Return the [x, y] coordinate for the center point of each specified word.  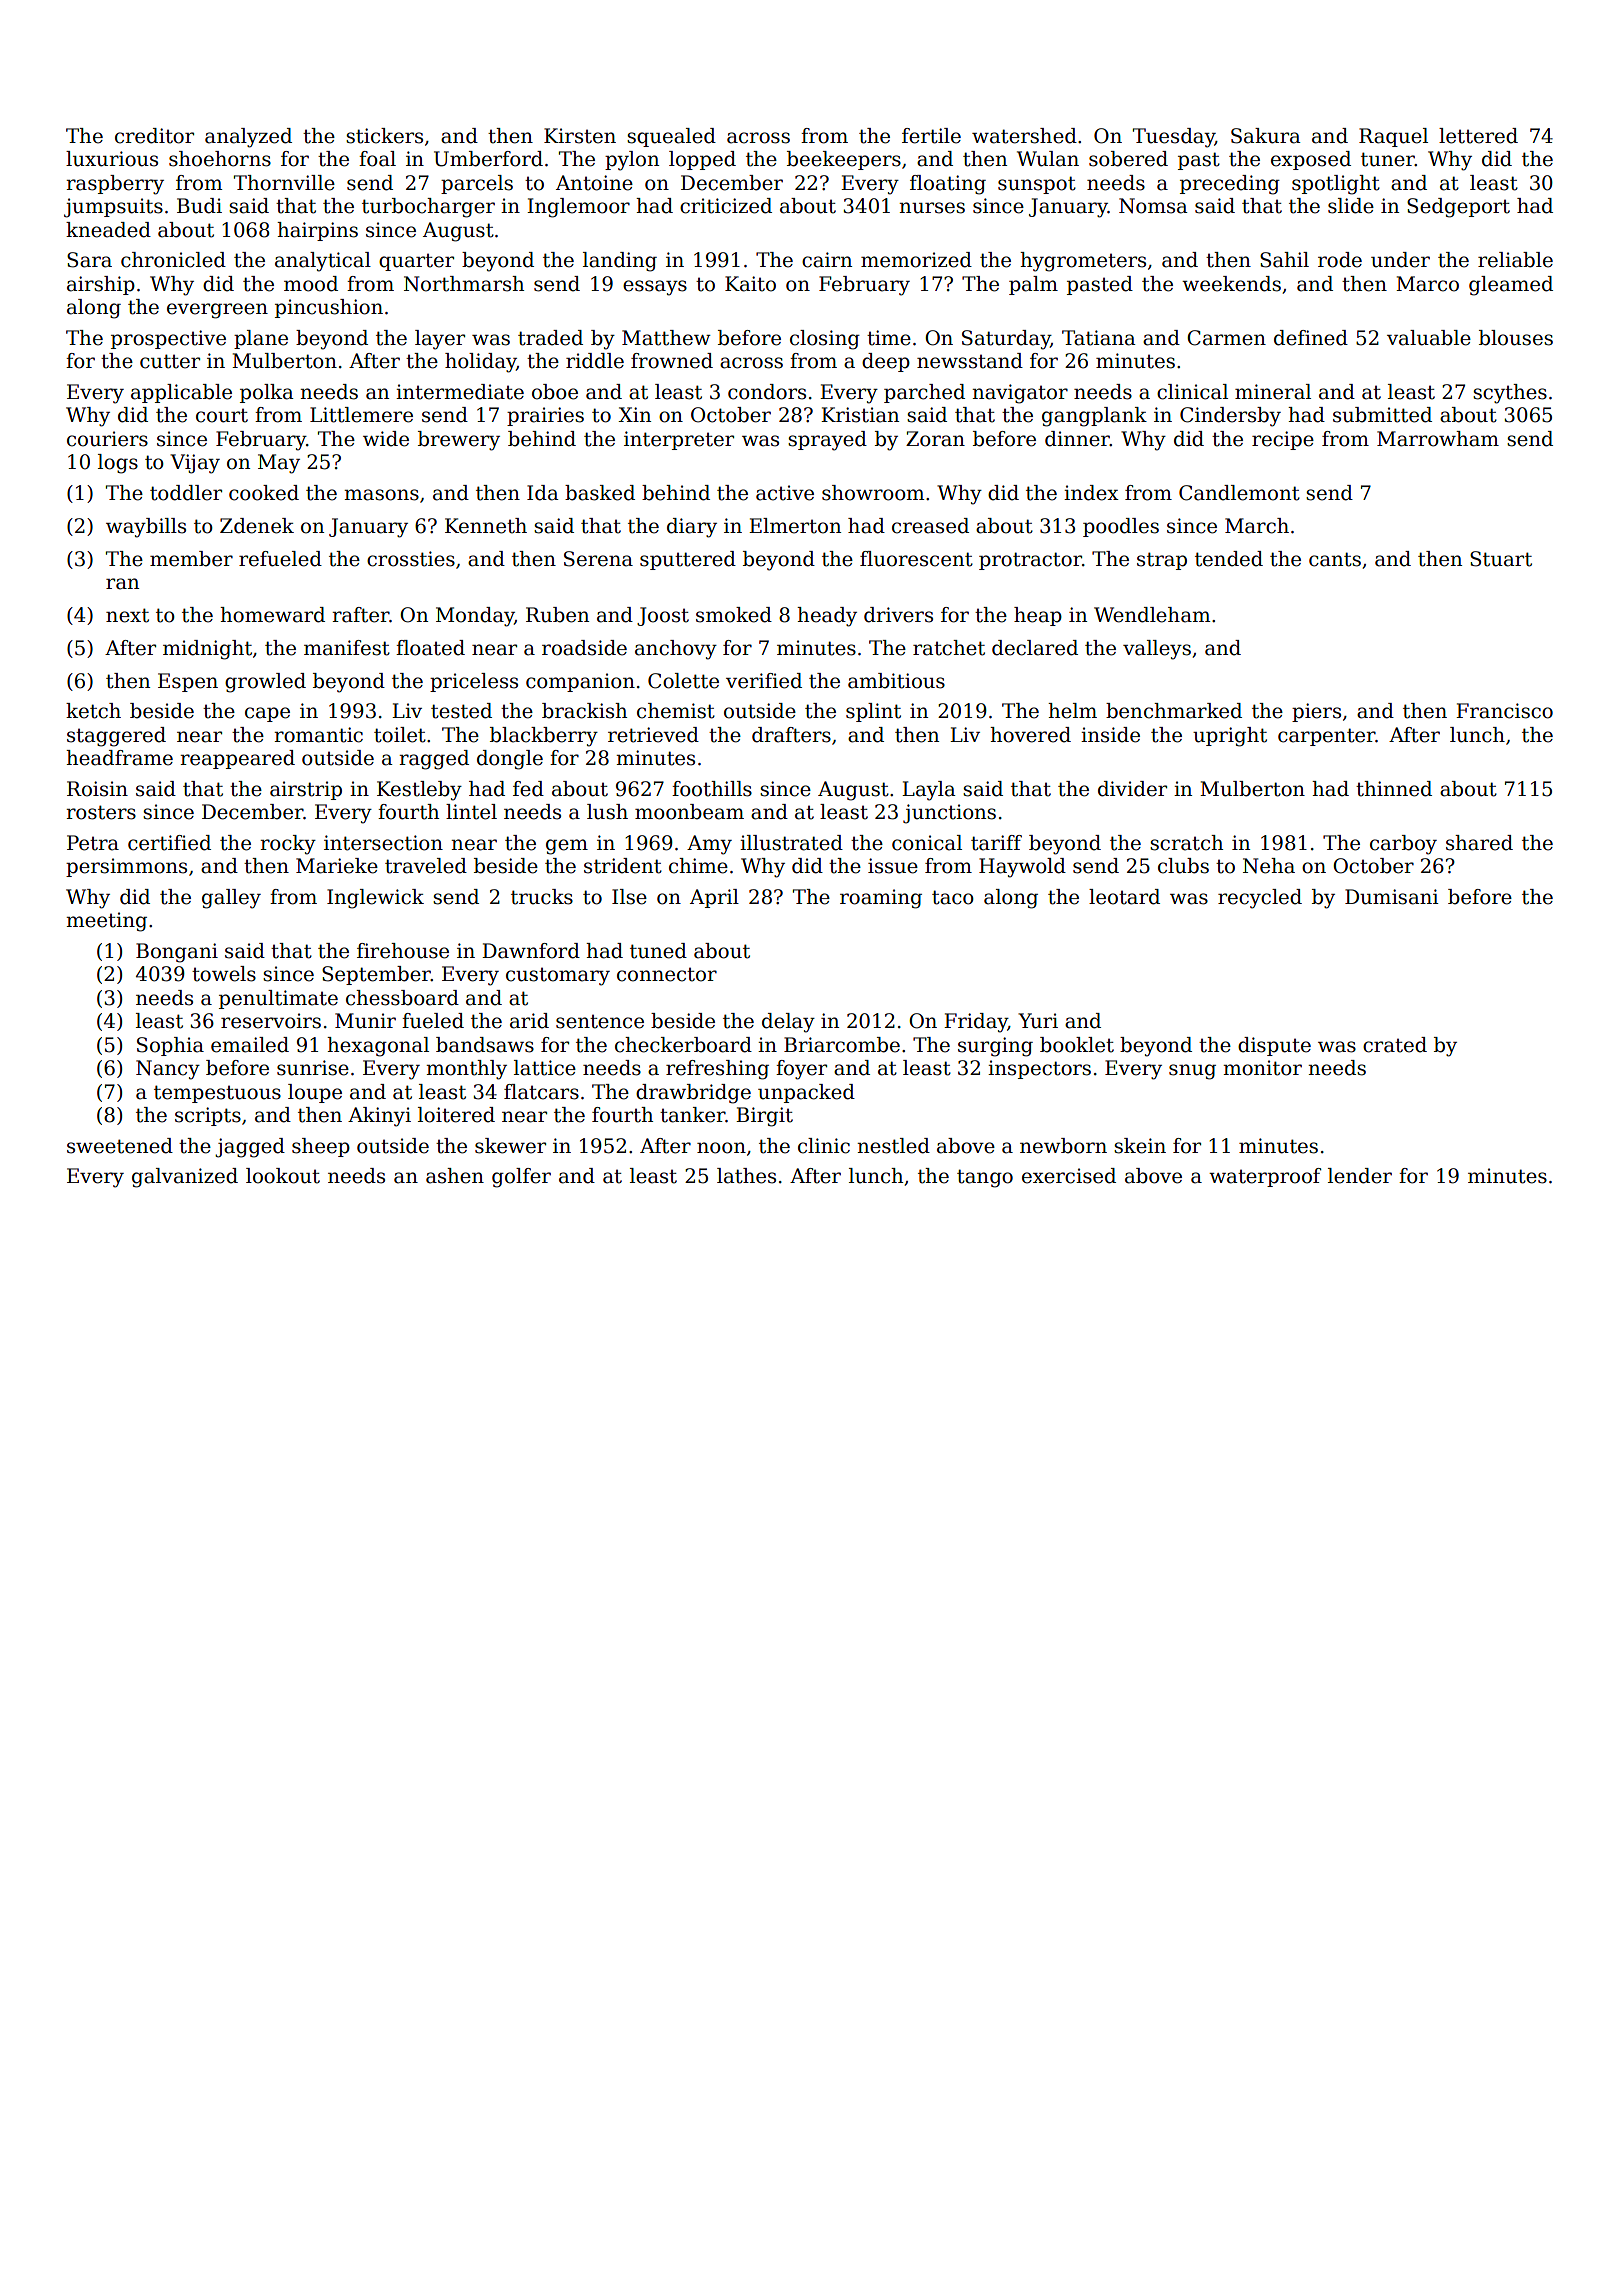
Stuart [1501, 559]
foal [377, 159]
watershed [1024, 136]
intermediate [460, 392]
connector [667, 975]
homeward [272, 615]
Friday [976, 1023]
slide [1351, 206]
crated [1395, 1045]
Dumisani [1392, 897]
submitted [1382, 415]
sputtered [688, 560]
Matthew [666, 338]
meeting [106, 922]
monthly [466, 1070]
